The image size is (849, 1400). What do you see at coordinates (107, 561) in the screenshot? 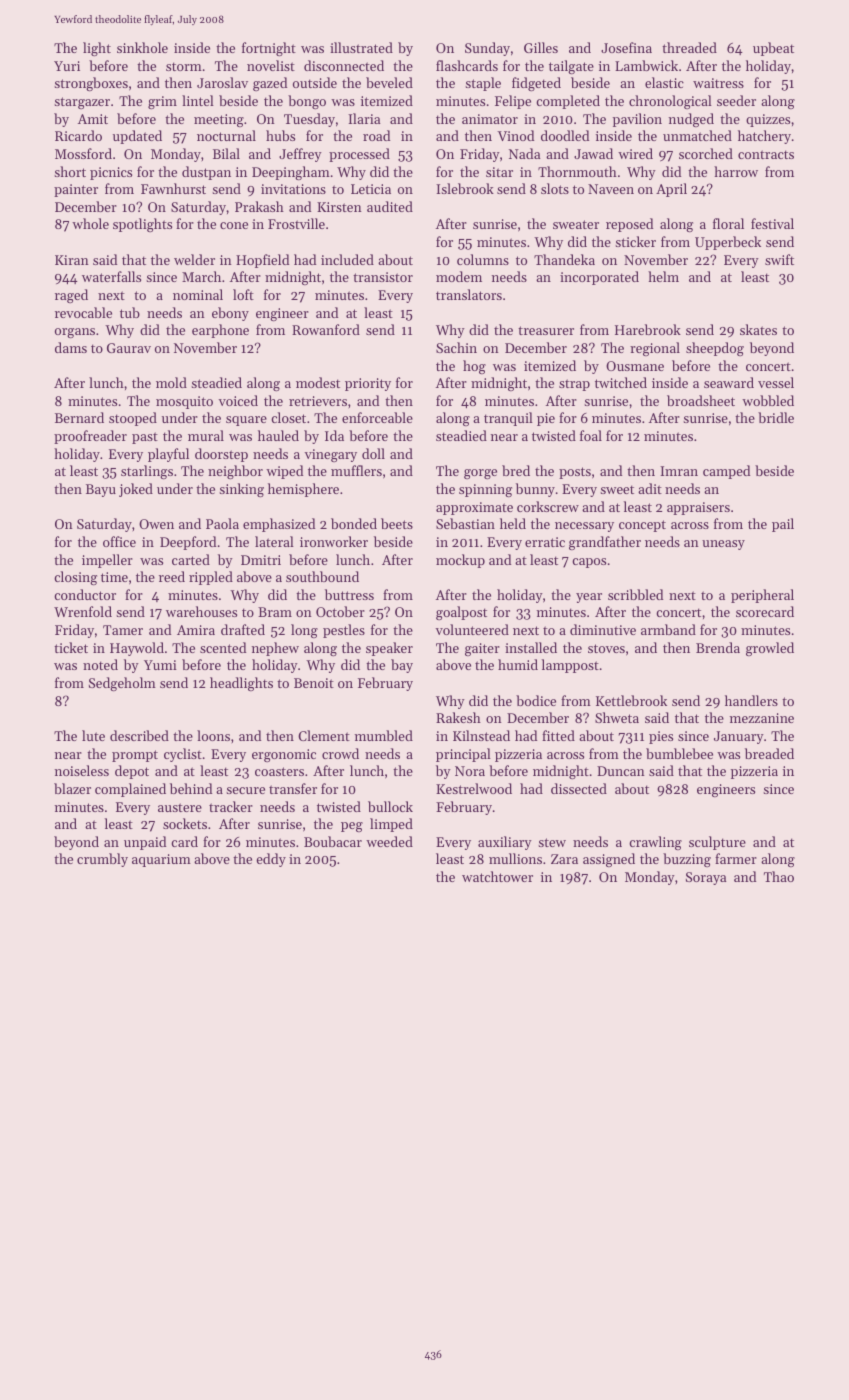
I see `impeller` at bounding box center [107, 561].
